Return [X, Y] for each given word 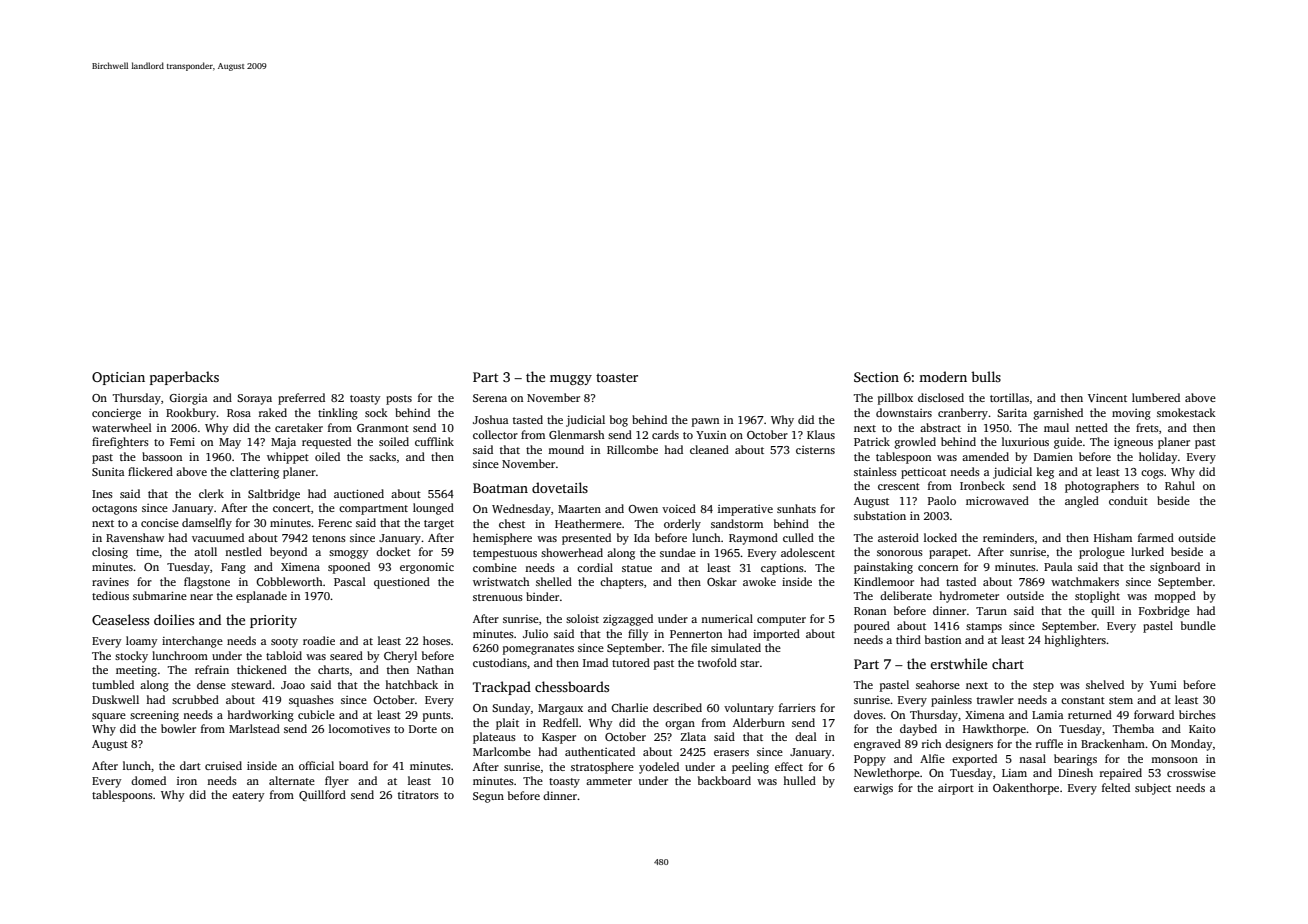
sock [376, 412]
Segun [488, 797]
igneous [1133, 443]
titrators [418, 795]
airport [956, 789]
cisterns [815, 450]
